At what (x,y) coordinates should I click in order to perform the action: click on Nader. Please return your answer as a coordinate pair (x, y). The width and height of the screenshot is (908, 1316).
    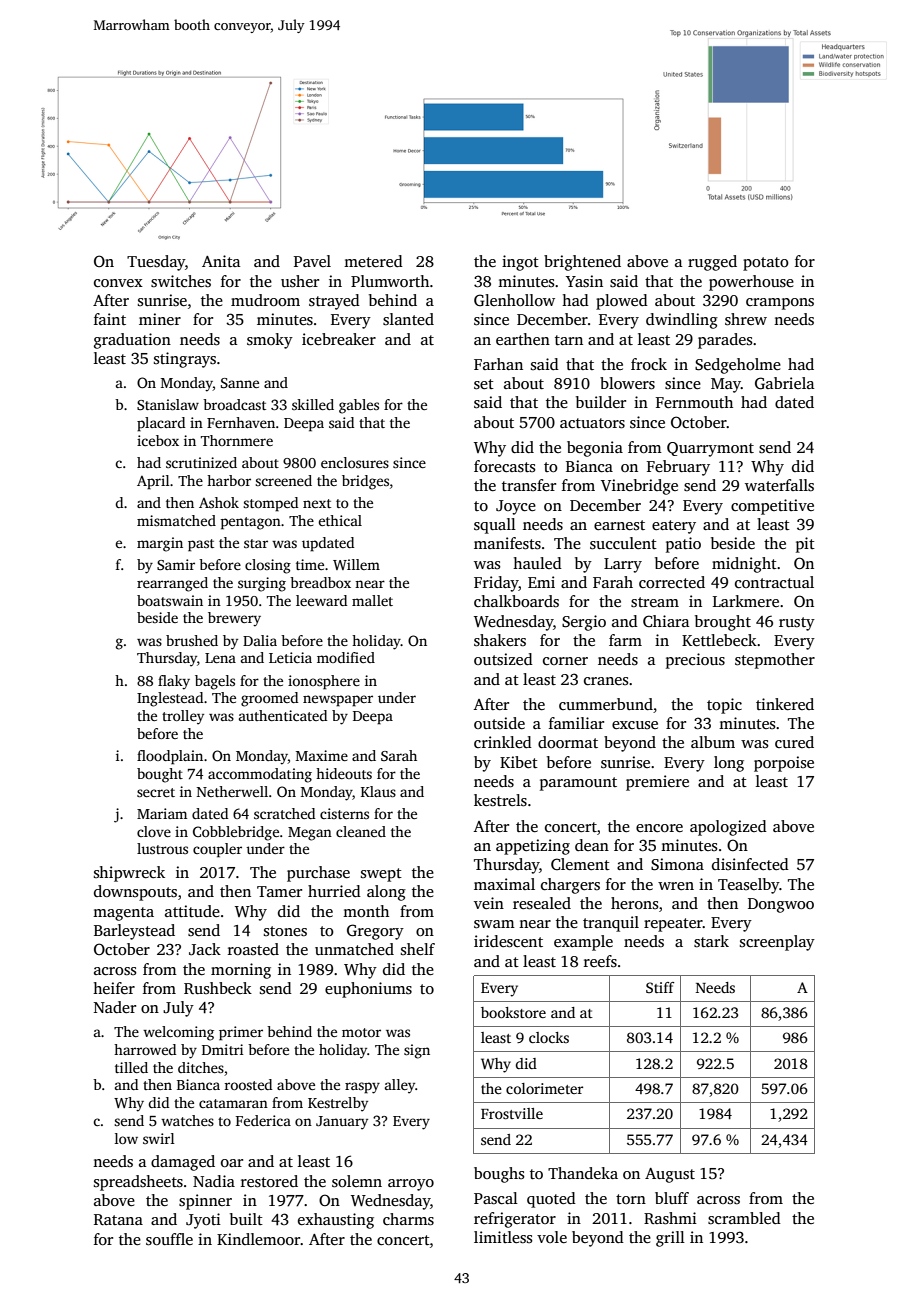
    Looking at the image, I should click on (115, 1007).
